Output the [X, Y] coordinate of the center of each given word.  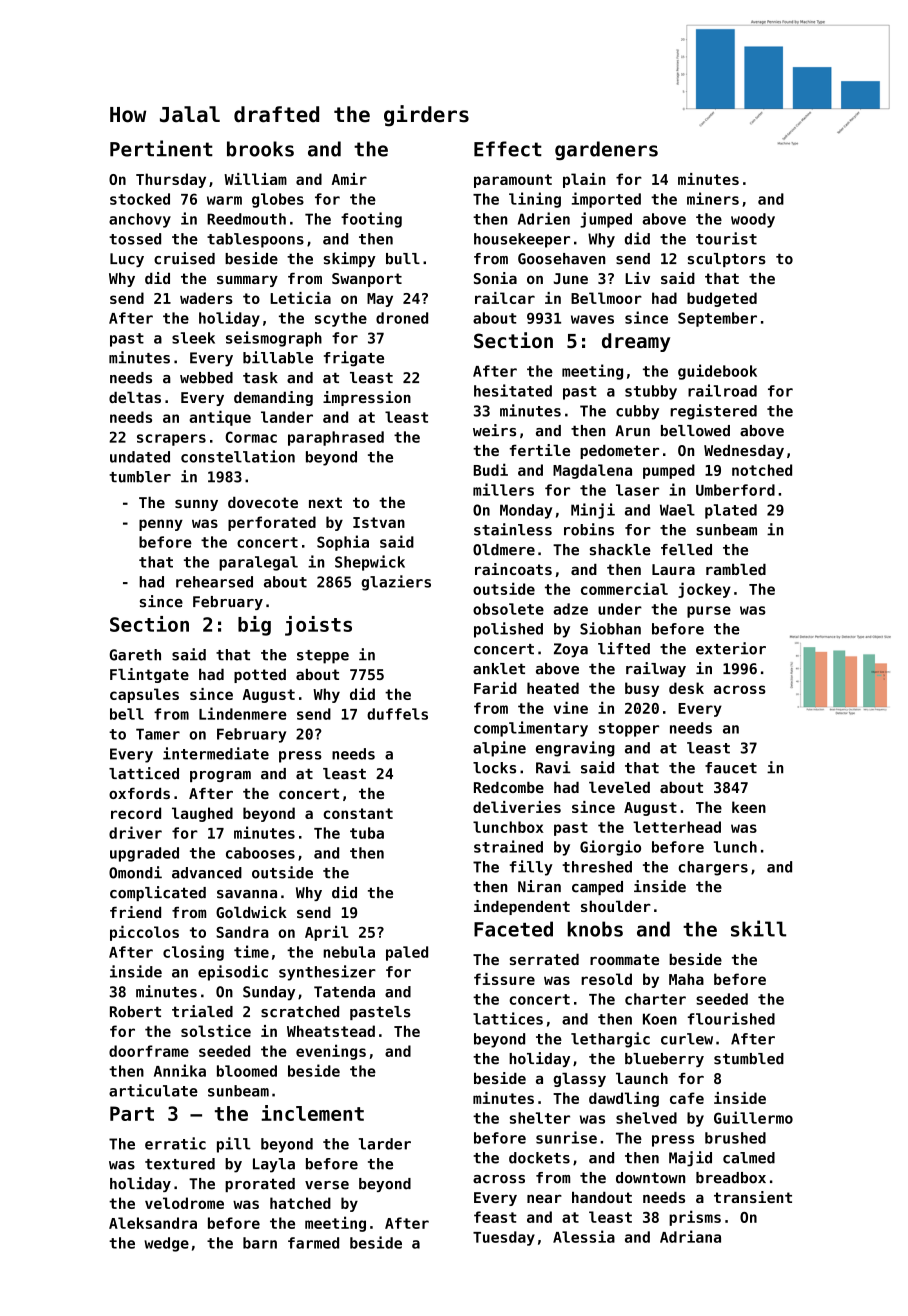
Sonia [495, 278]
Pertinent [161, 148]
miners [713, 198]
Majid [690, 1159]
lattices [508, 1018]
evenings [331, 1052]
